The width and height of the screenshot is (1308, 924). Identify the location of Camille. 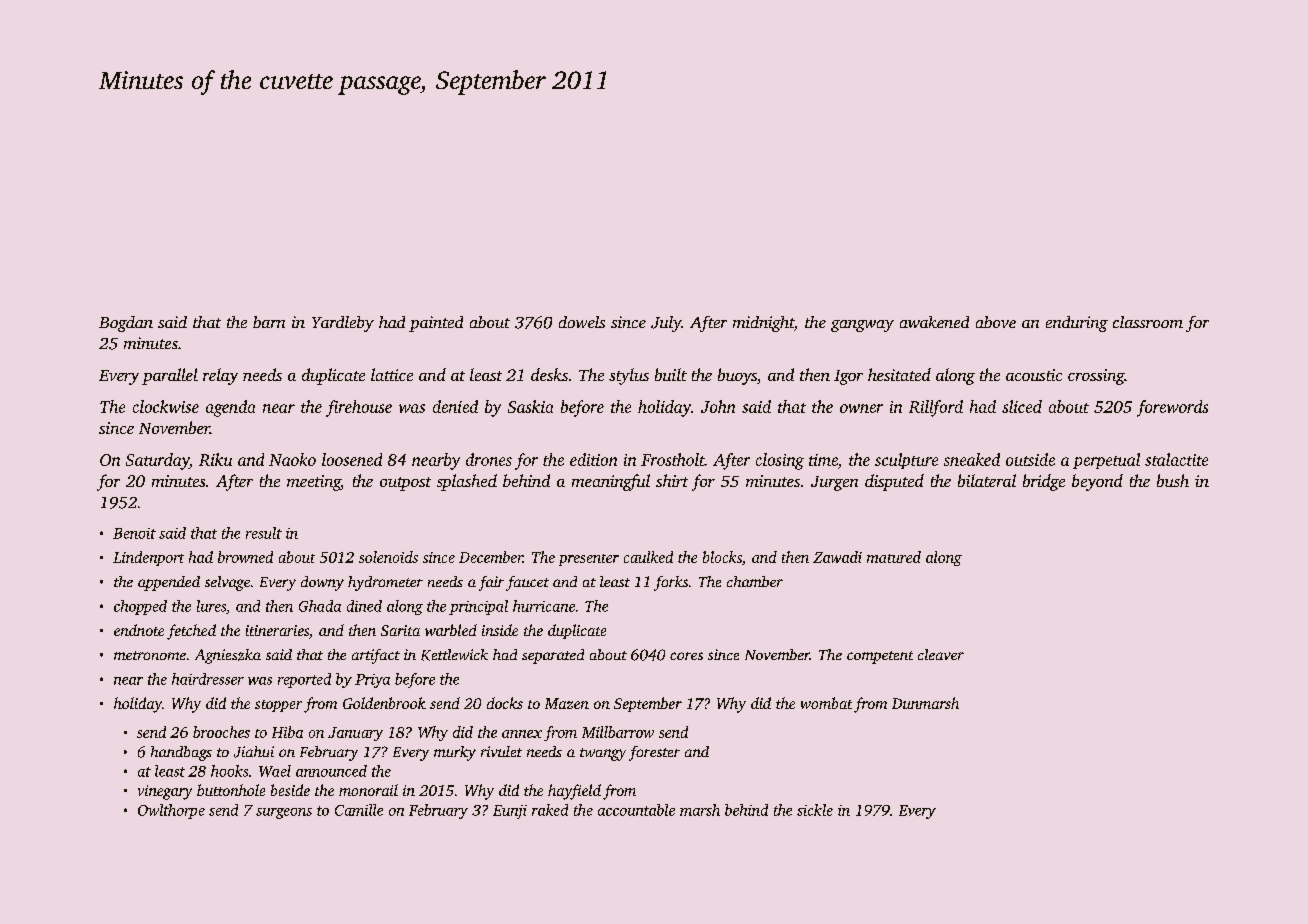
(359, 810).
